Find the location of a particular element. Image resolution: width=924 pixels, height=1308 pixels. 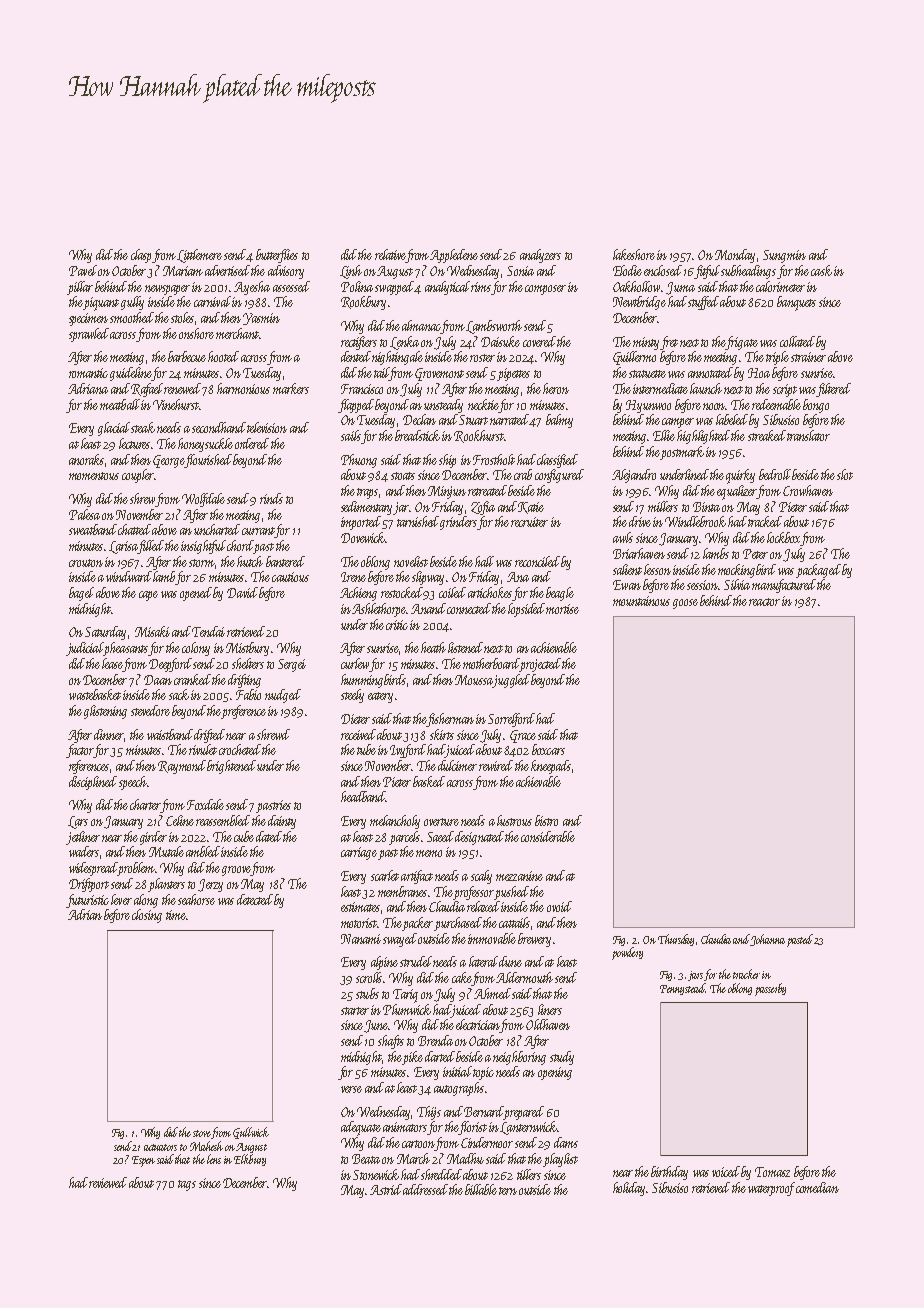

fisherman is located at coordinates (451, 720).
